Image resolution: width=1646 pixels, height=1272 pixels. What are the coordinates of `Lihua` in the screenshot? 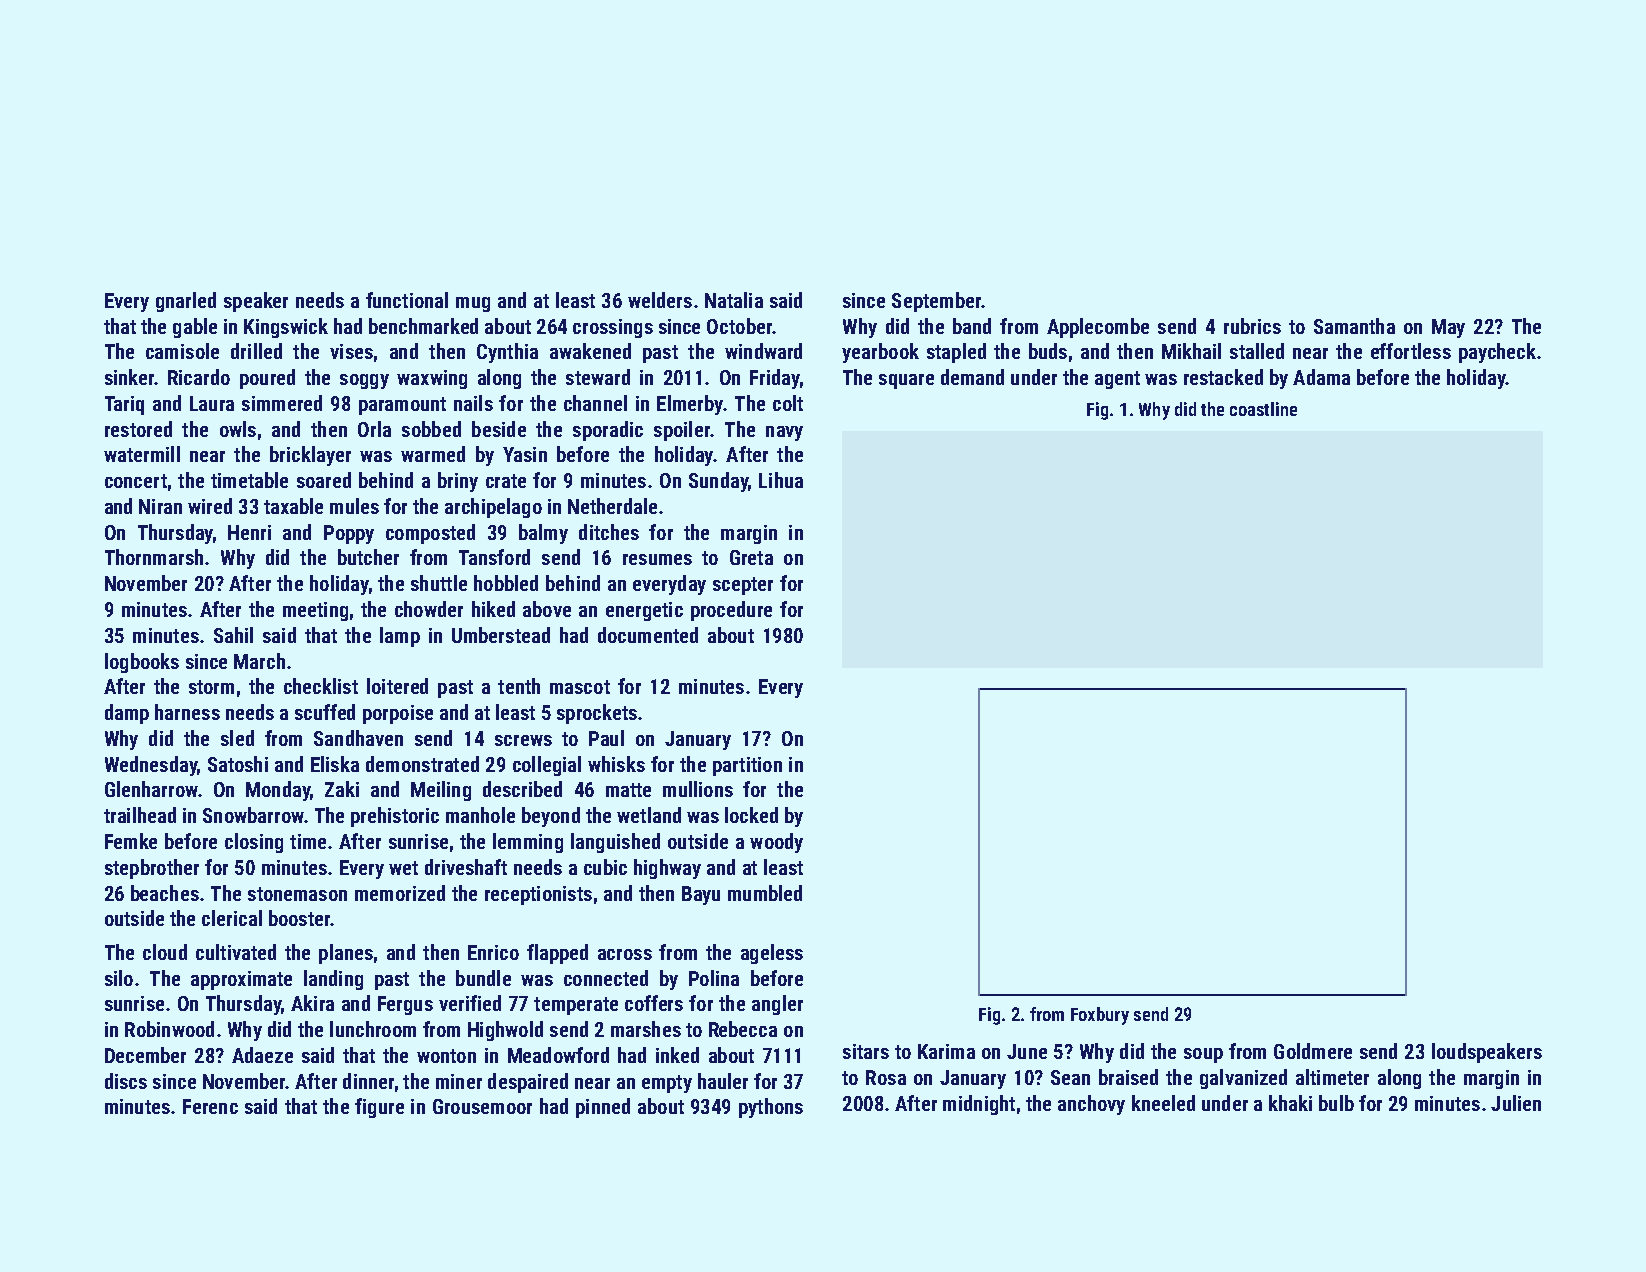 It's located at (781, 480).
